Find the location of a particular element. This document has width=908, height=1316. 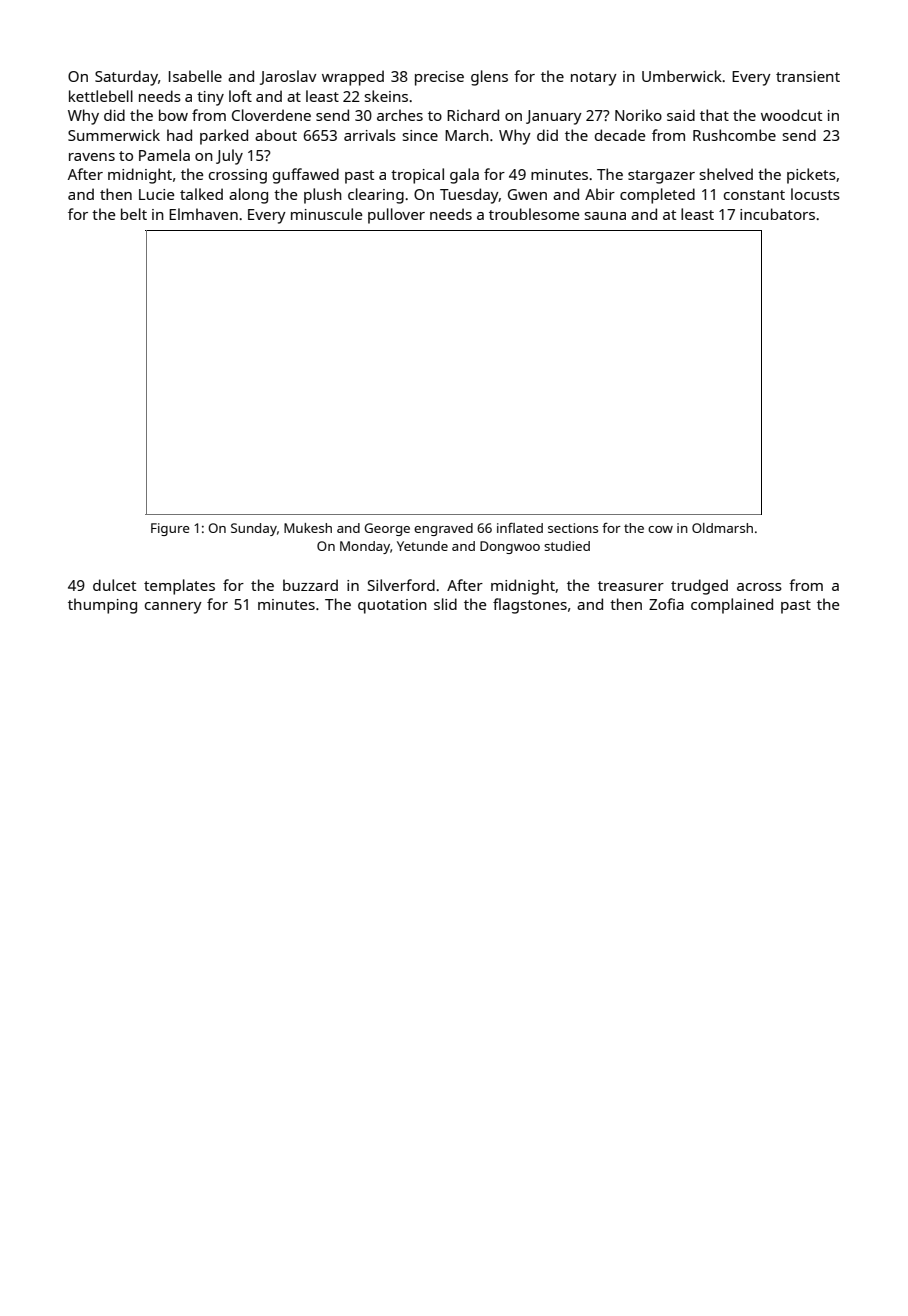

pullover is located at coordinates (396, 216).
